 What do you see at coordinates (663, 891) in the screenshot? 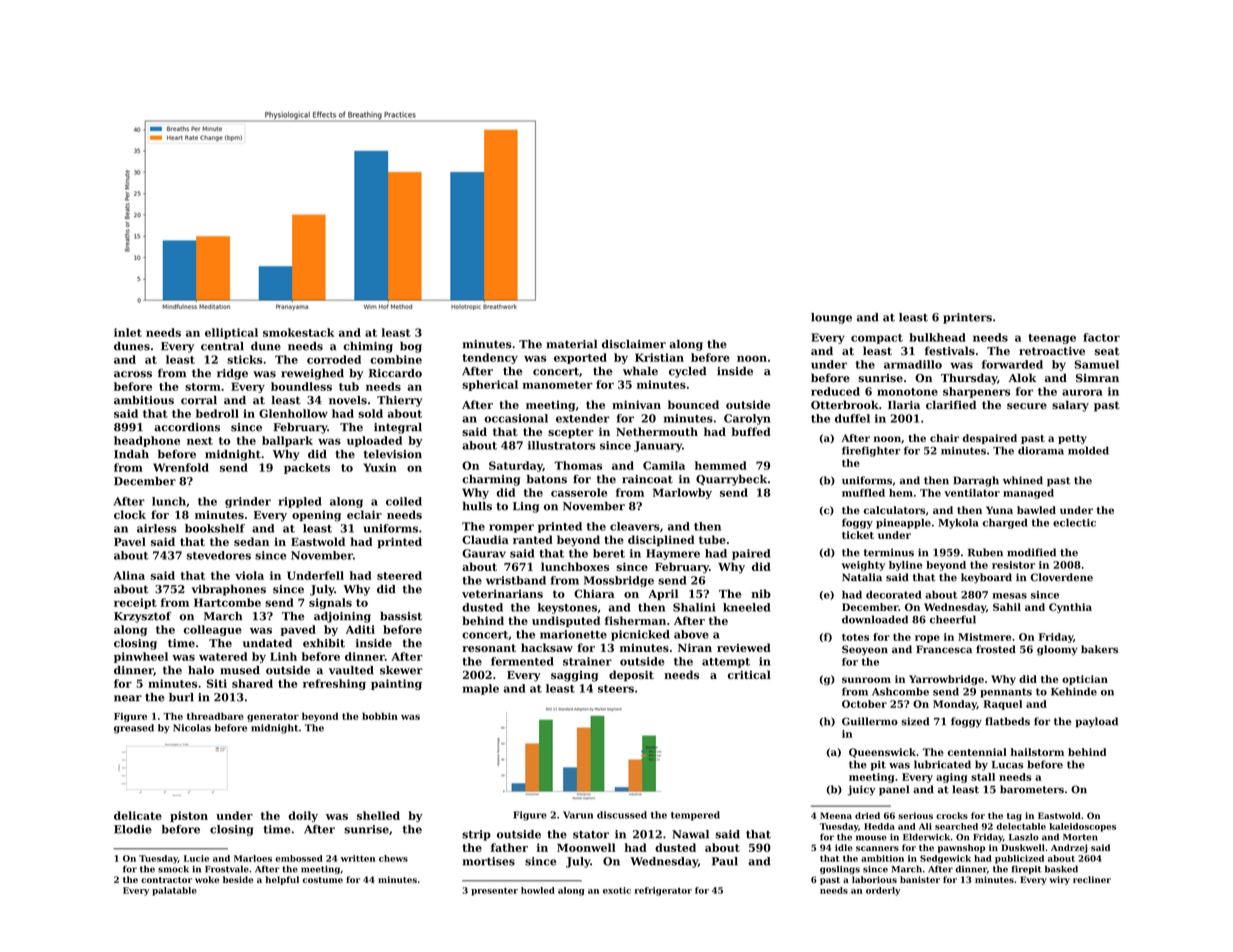
I see `refrigerator` at bounding box center [663, 891].
